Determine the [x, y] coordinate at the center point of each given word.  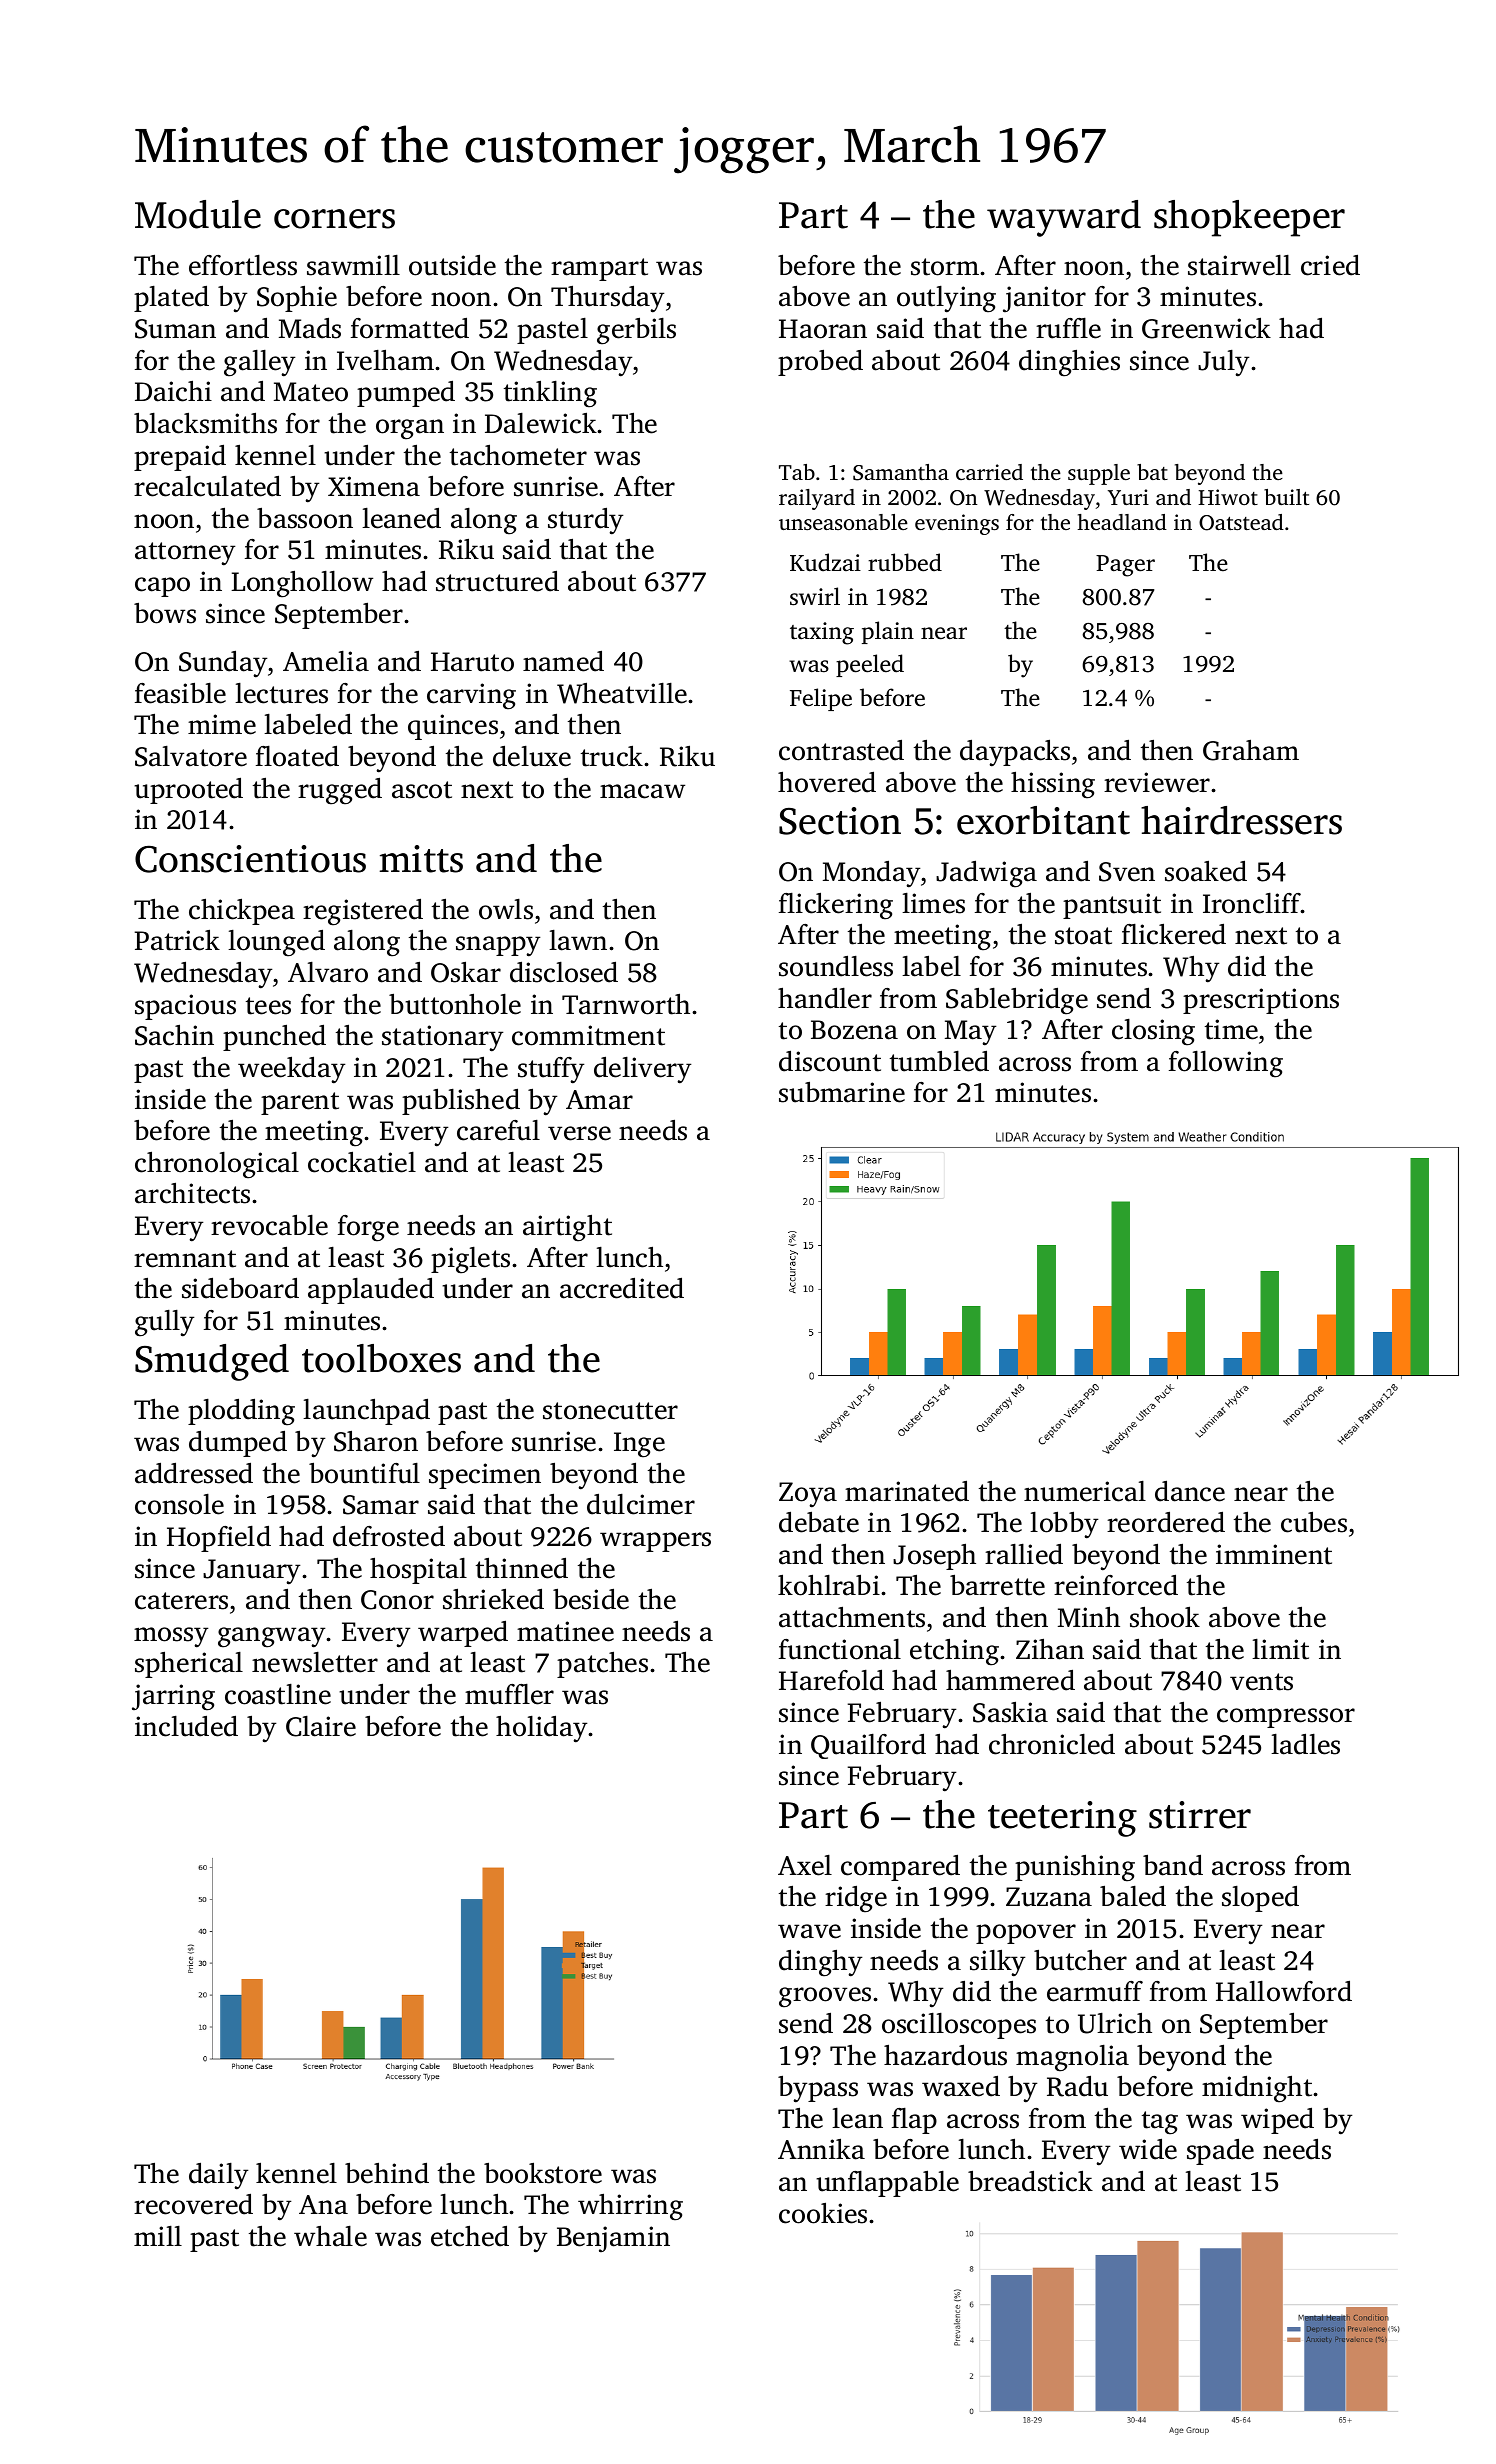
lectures [281, 693]
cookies [823, 2213]
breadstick [1030, 2181]
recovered [193, 2204]
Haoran [823, 329]
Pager [1125, 566]
